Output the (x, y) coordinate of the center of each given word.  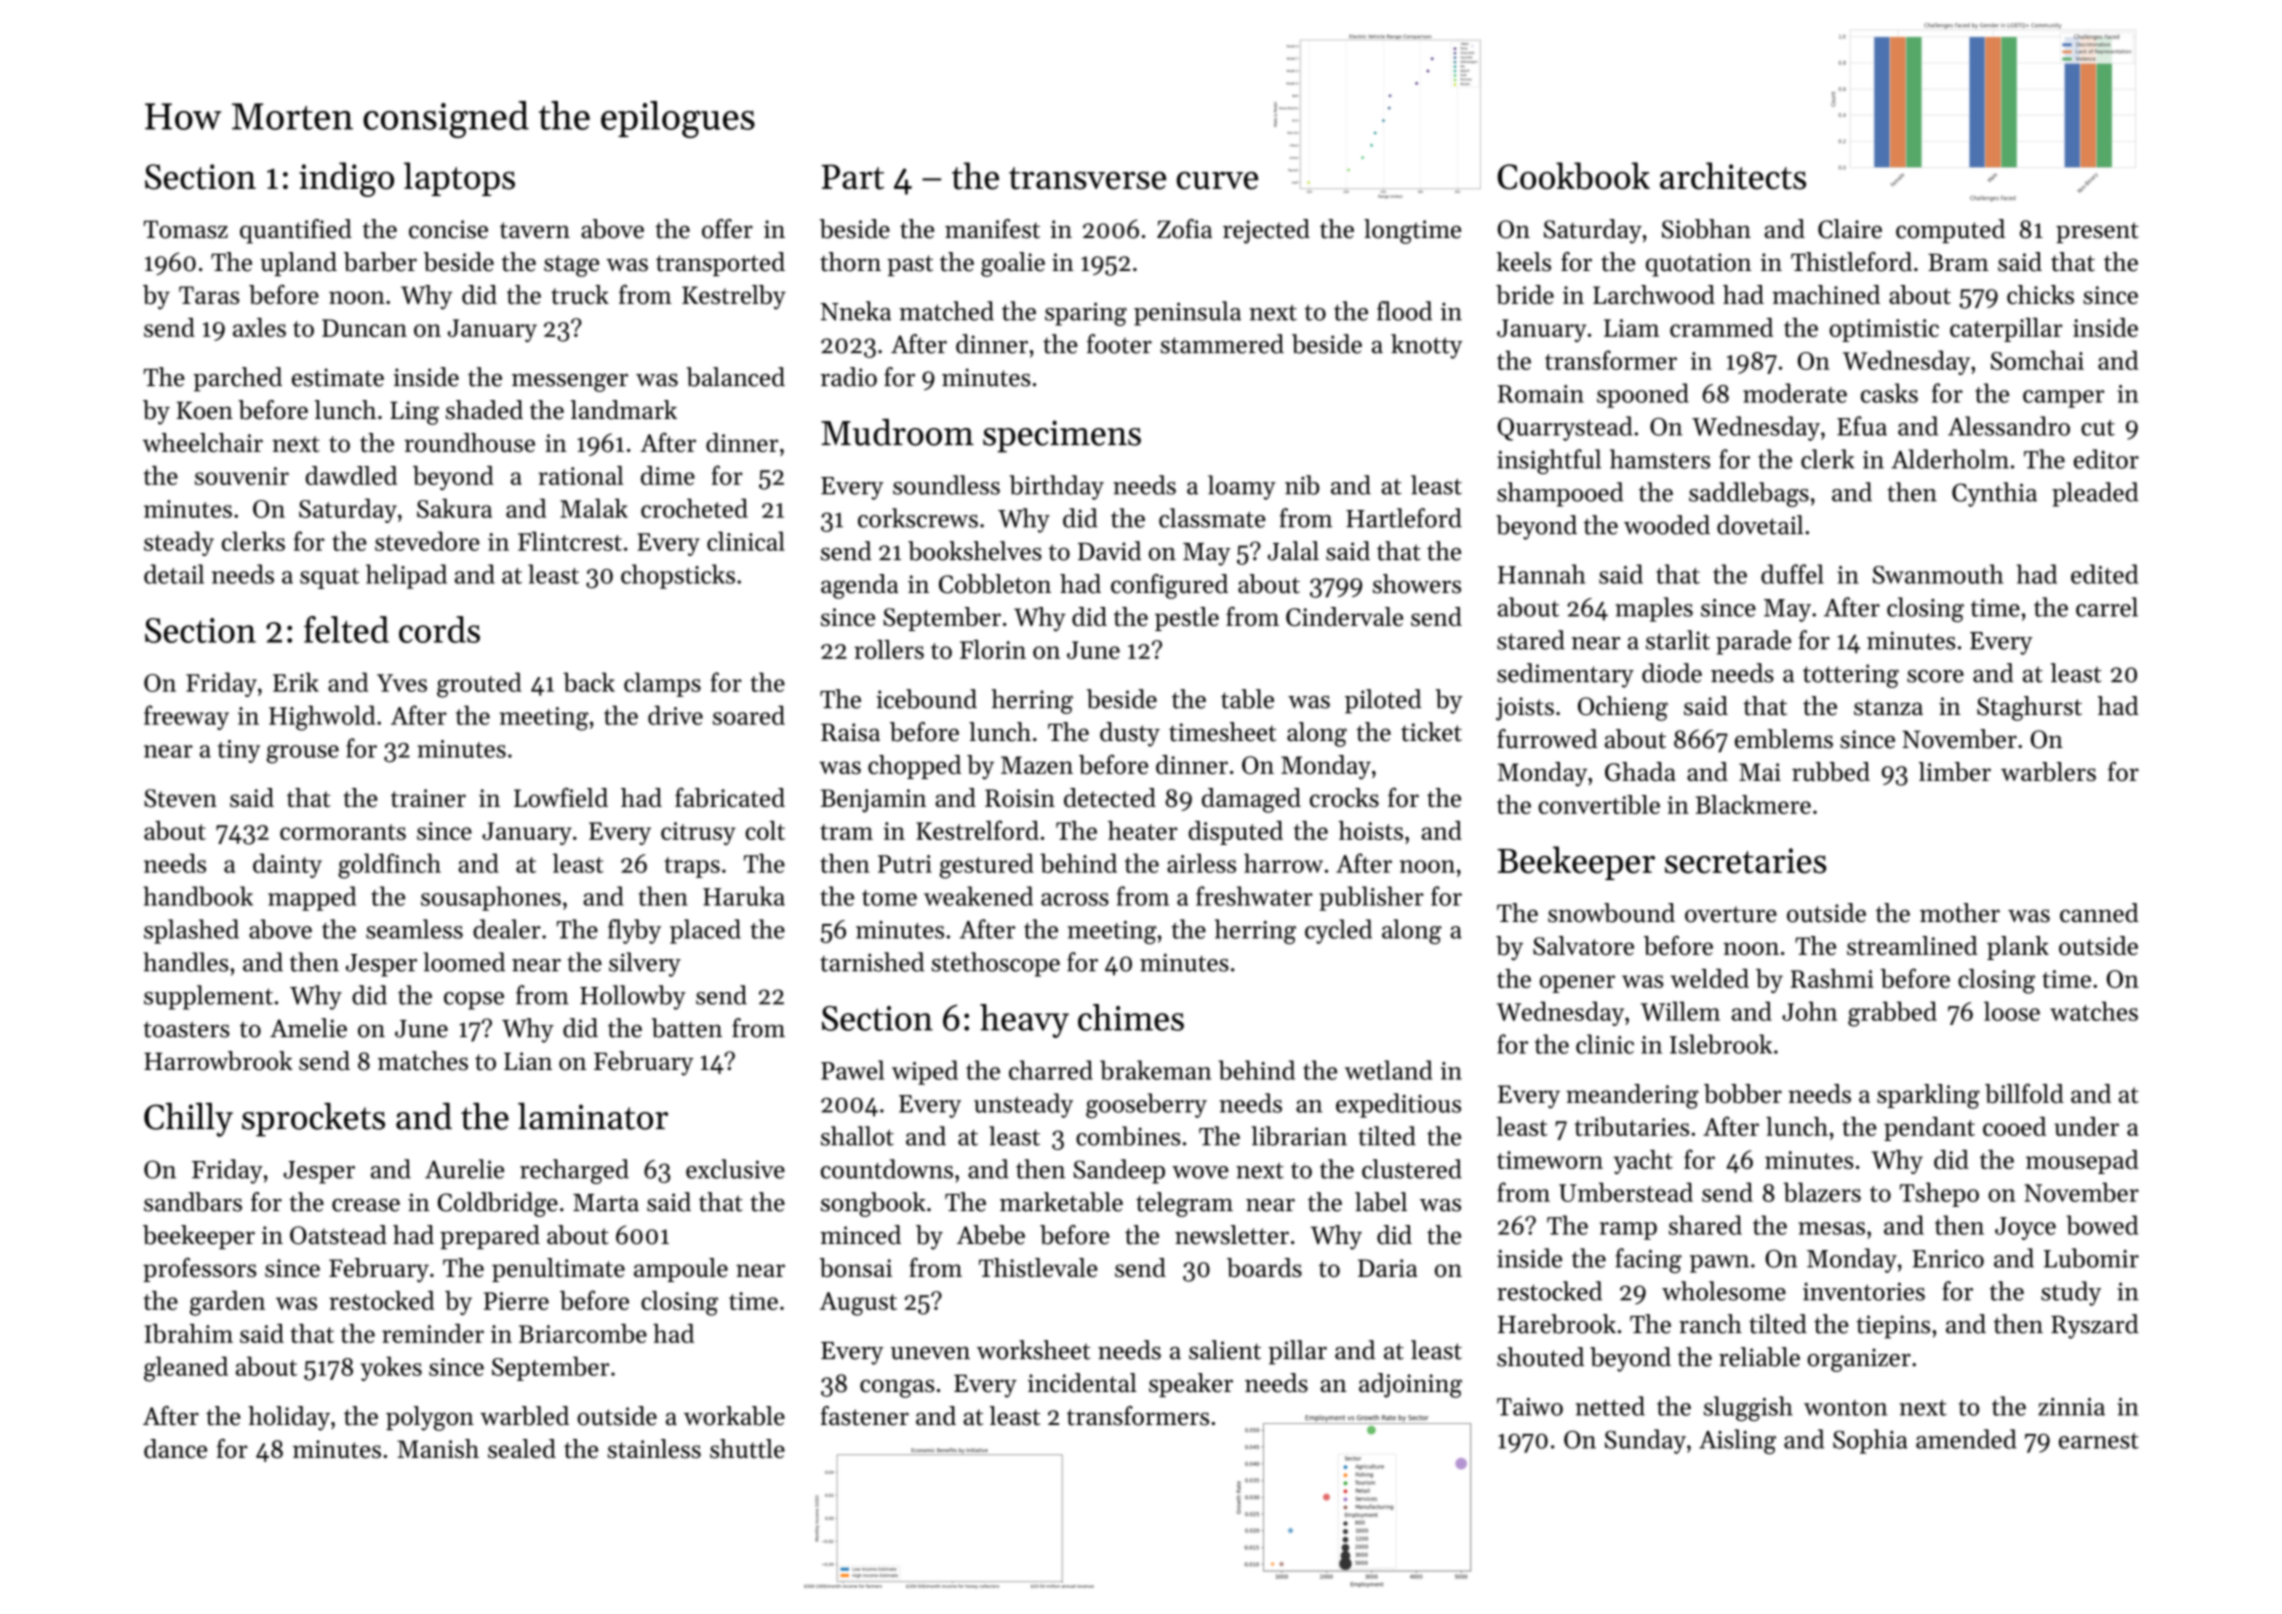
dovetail (1760, 525)
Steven (180, 798)
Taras (209, 295)
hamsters (1660, 459)
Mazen (1037, 765)
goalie (1013, 264)
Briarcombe (583, 1333)
